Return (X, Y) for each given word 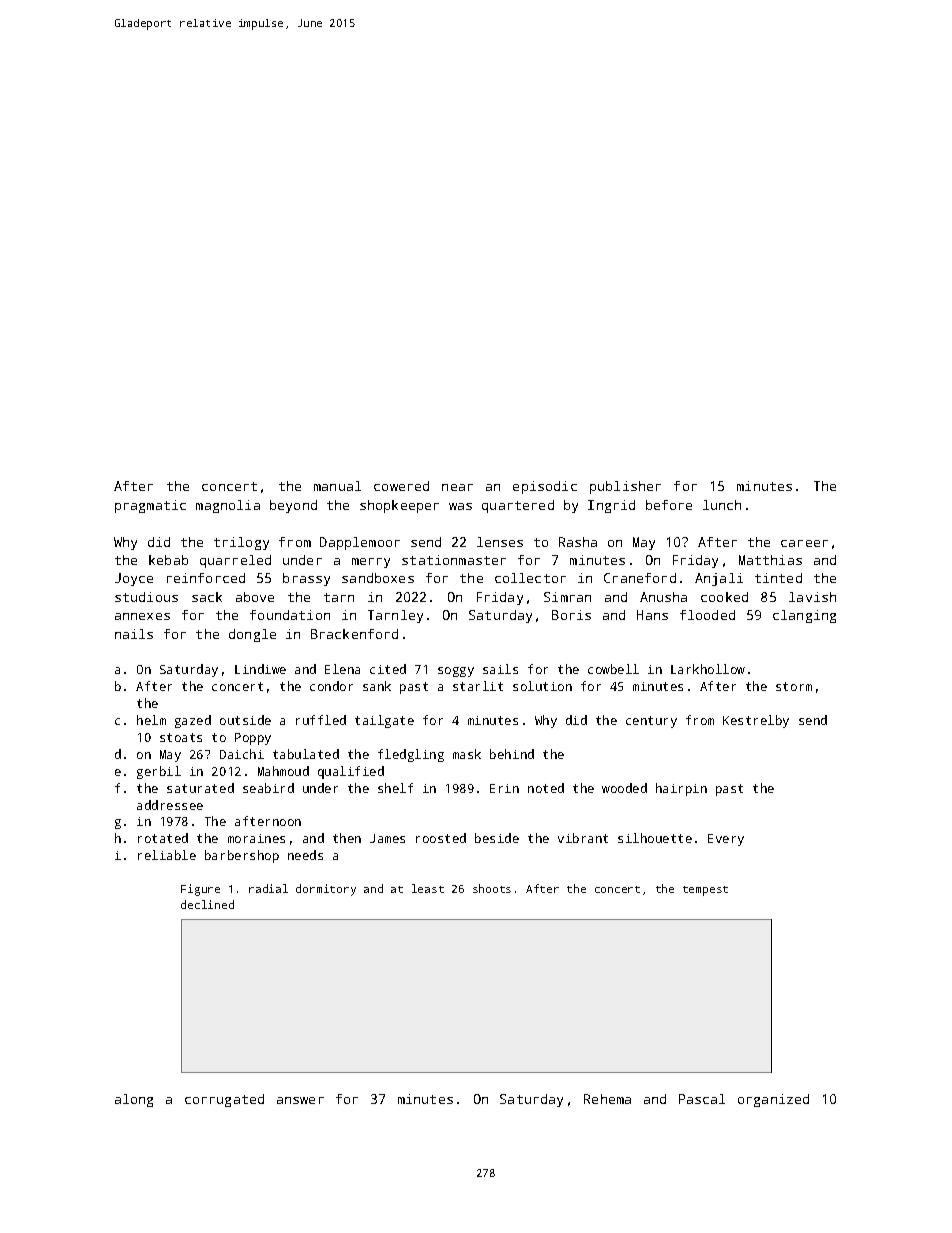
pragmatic (150, 506)
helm (151, 720)
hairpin (681, 789)
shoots (492, 888)
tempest (705, 891)
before (669, 505)
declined (207, 904)
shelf (395, 788)
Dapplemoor (360, 543)
